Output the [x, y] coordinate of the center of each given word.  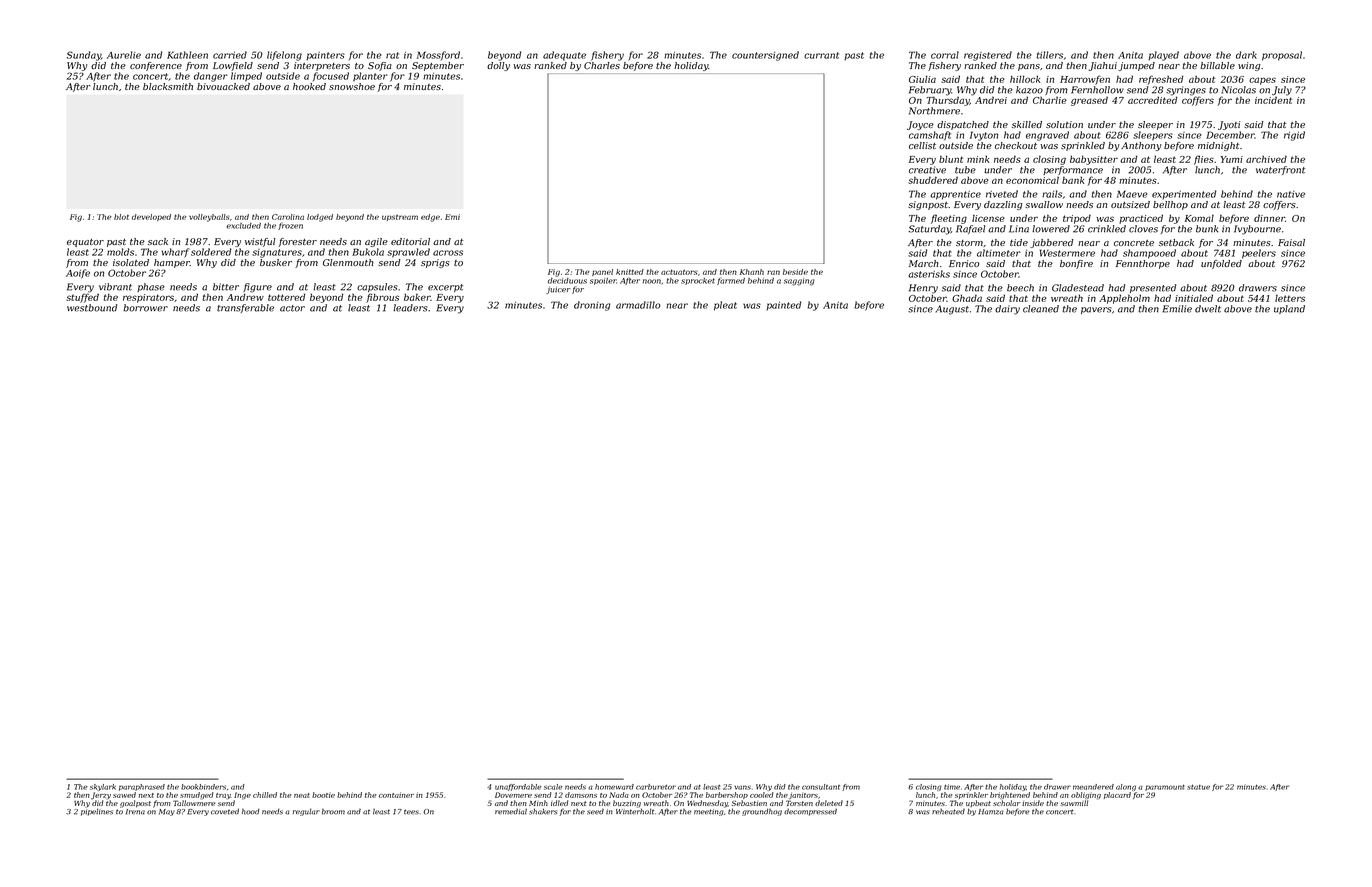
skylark [103, 787]
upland [1289, 309]
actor [292, 308]
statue [1198, 787]
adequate [564, 56]
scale [553, 787]
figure [257, 288]
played [1163, 56]
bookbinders [203, 787]
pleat [725, 306]
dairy [1007, 310]
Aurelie [124, 55]
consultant [821, 787]
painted [783, 306]
